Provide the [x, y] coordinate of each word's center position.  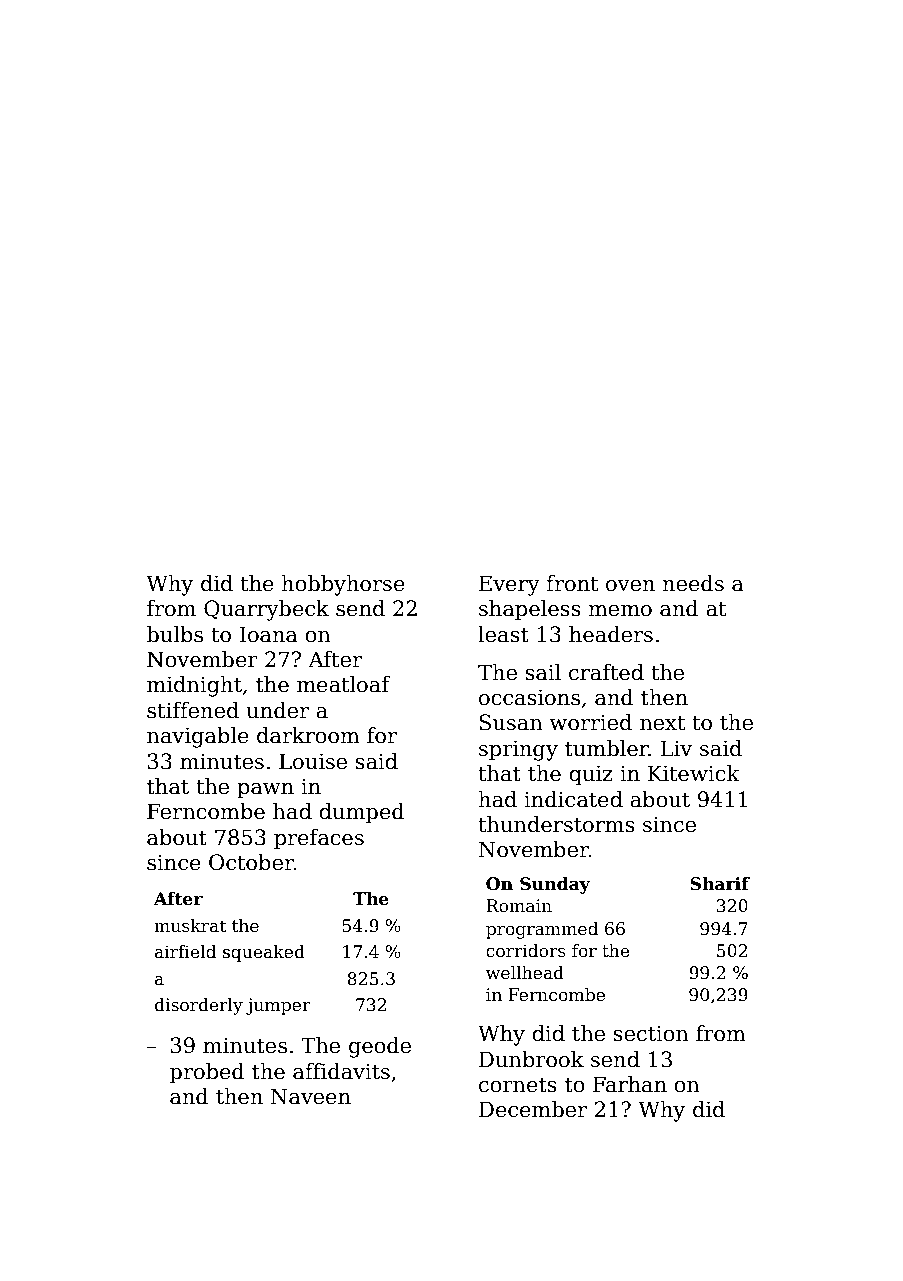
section [651, 1033]
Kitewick [693, 773]
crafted [606, 672]
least [503, 634]
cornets [518, 1085]
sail [543, 672]
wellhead [525, 973]
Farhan [630, 1084]
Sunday [555, 885]
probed [207, 1073]
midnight [194, 686]
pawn [265, 791]
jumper [278, 1006]
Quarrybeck [266, 610]
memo [620, 611]
